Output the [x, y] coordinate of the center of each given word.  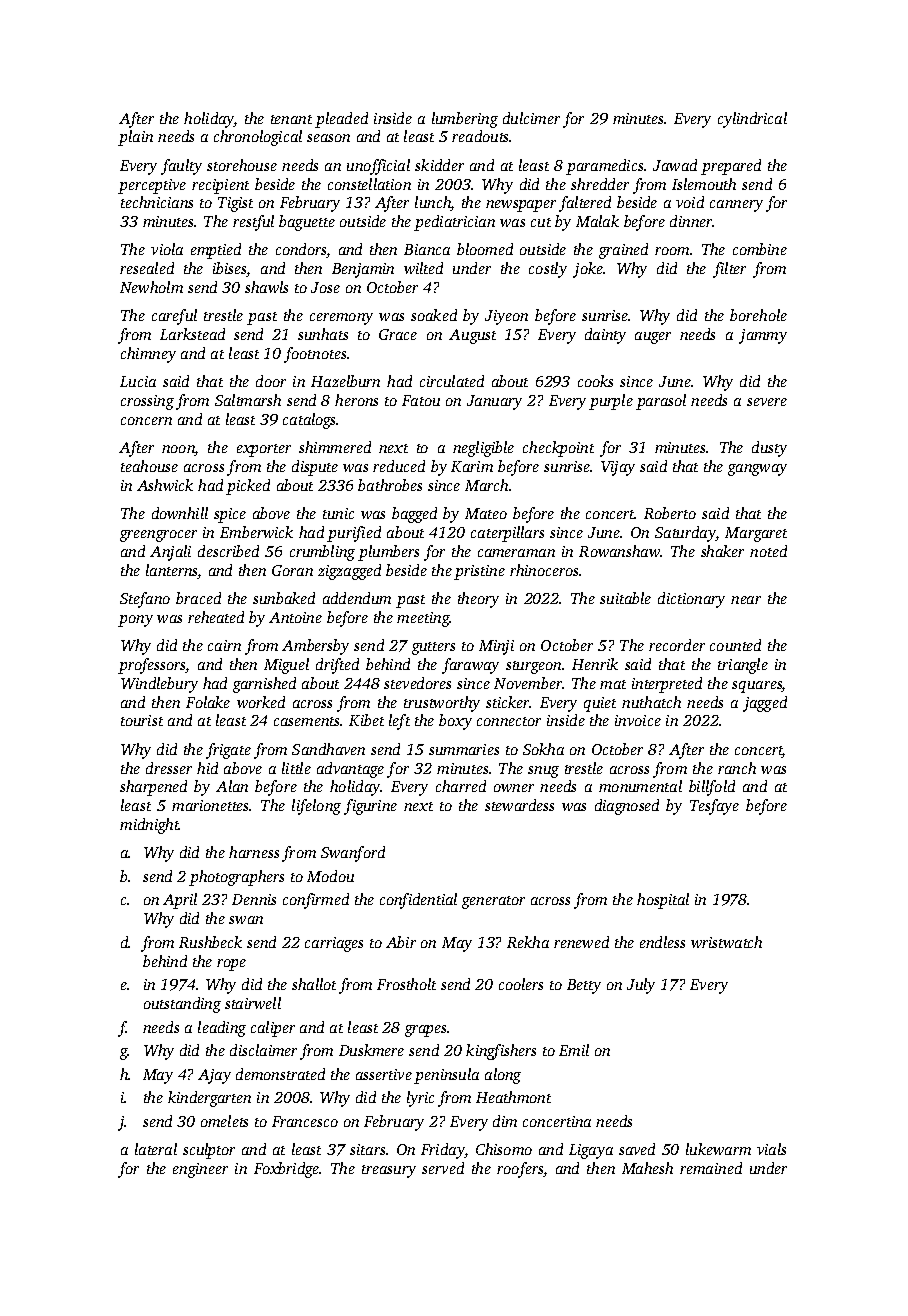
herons [356, 400]
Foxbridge [287, 1170]
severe [767, 402]
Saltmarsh [248, 400]
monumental [640, 786]
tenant [291, 119]
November [528, 683]
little [296, 768]
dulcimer [531, 118]
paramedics [604, 167]
